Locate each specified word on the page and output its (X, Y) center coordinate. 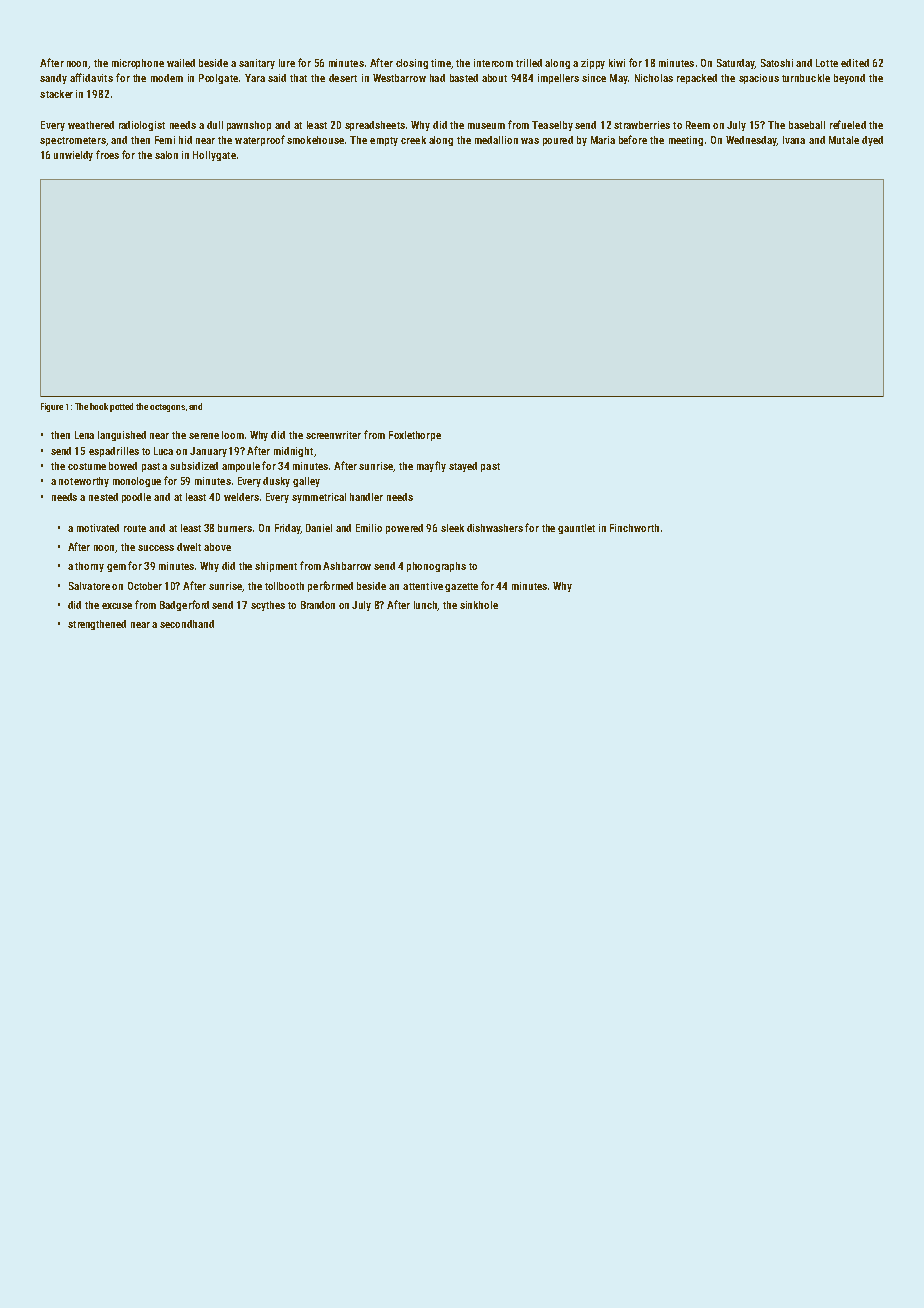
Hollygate (214, 156)
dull (215, 125)
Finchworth (634, 528)
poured (558, 141)
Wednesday (751, 141)
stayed (463, 467)
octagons (167, 408)
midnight (293, 452)
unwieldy (73, 156)
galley (306, 482)
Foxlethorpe (415, 436)
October (145, 586)
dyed (872, 141)
